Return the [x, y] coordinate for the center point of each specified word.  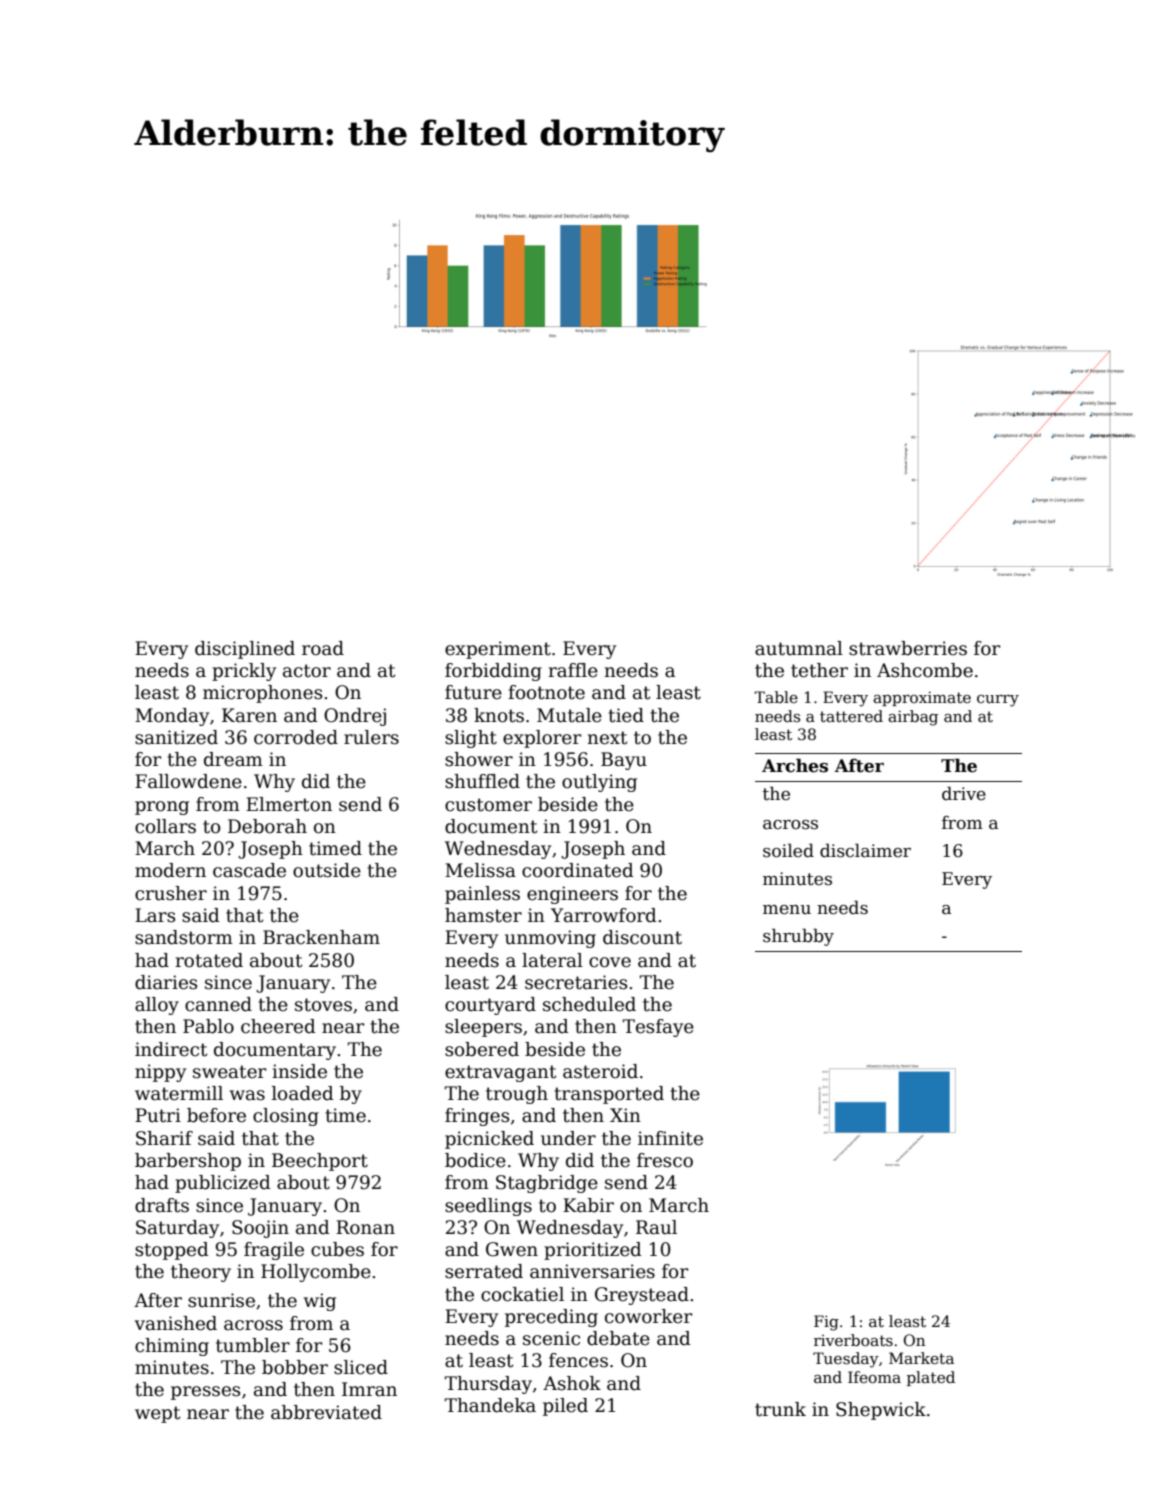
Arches [795, 765]
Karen [249, 715]
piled [565, 1407]
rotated [209, 960]
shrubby [798, 937]
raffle [573, 670]
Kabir [588, 1205]
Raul [656, 1227]
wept [157, 1414]
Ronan [365, 1227]
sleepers [483, 1028]
